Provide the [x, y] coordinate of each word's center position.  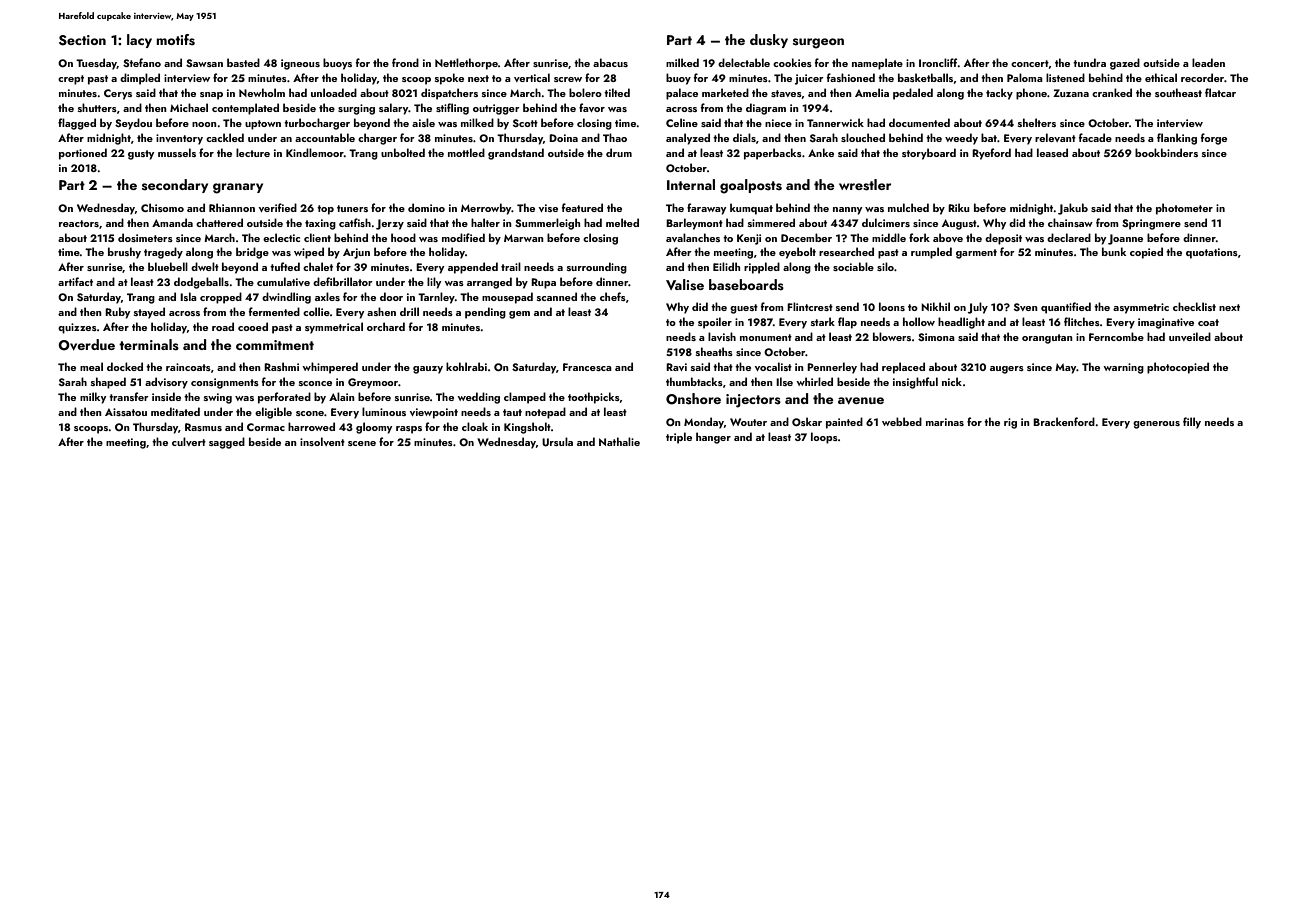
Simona [936, 337]
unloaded [334, 92]
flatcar [1220, 92]
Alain [342, 396]
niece [778, 123]
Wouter [748, 422]
